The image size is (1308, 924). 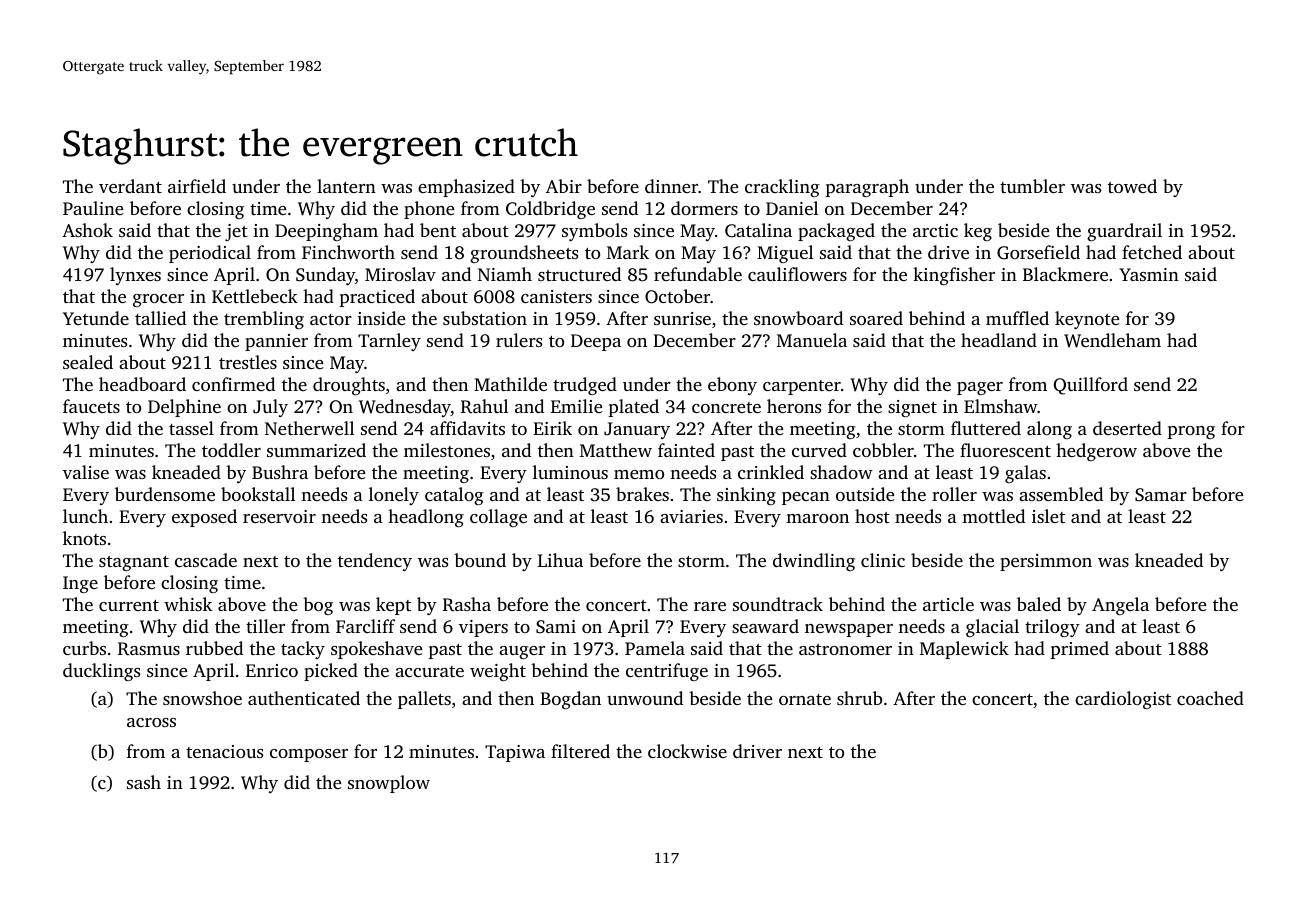 I want to click on airfield, so click(x=197, y=186).
